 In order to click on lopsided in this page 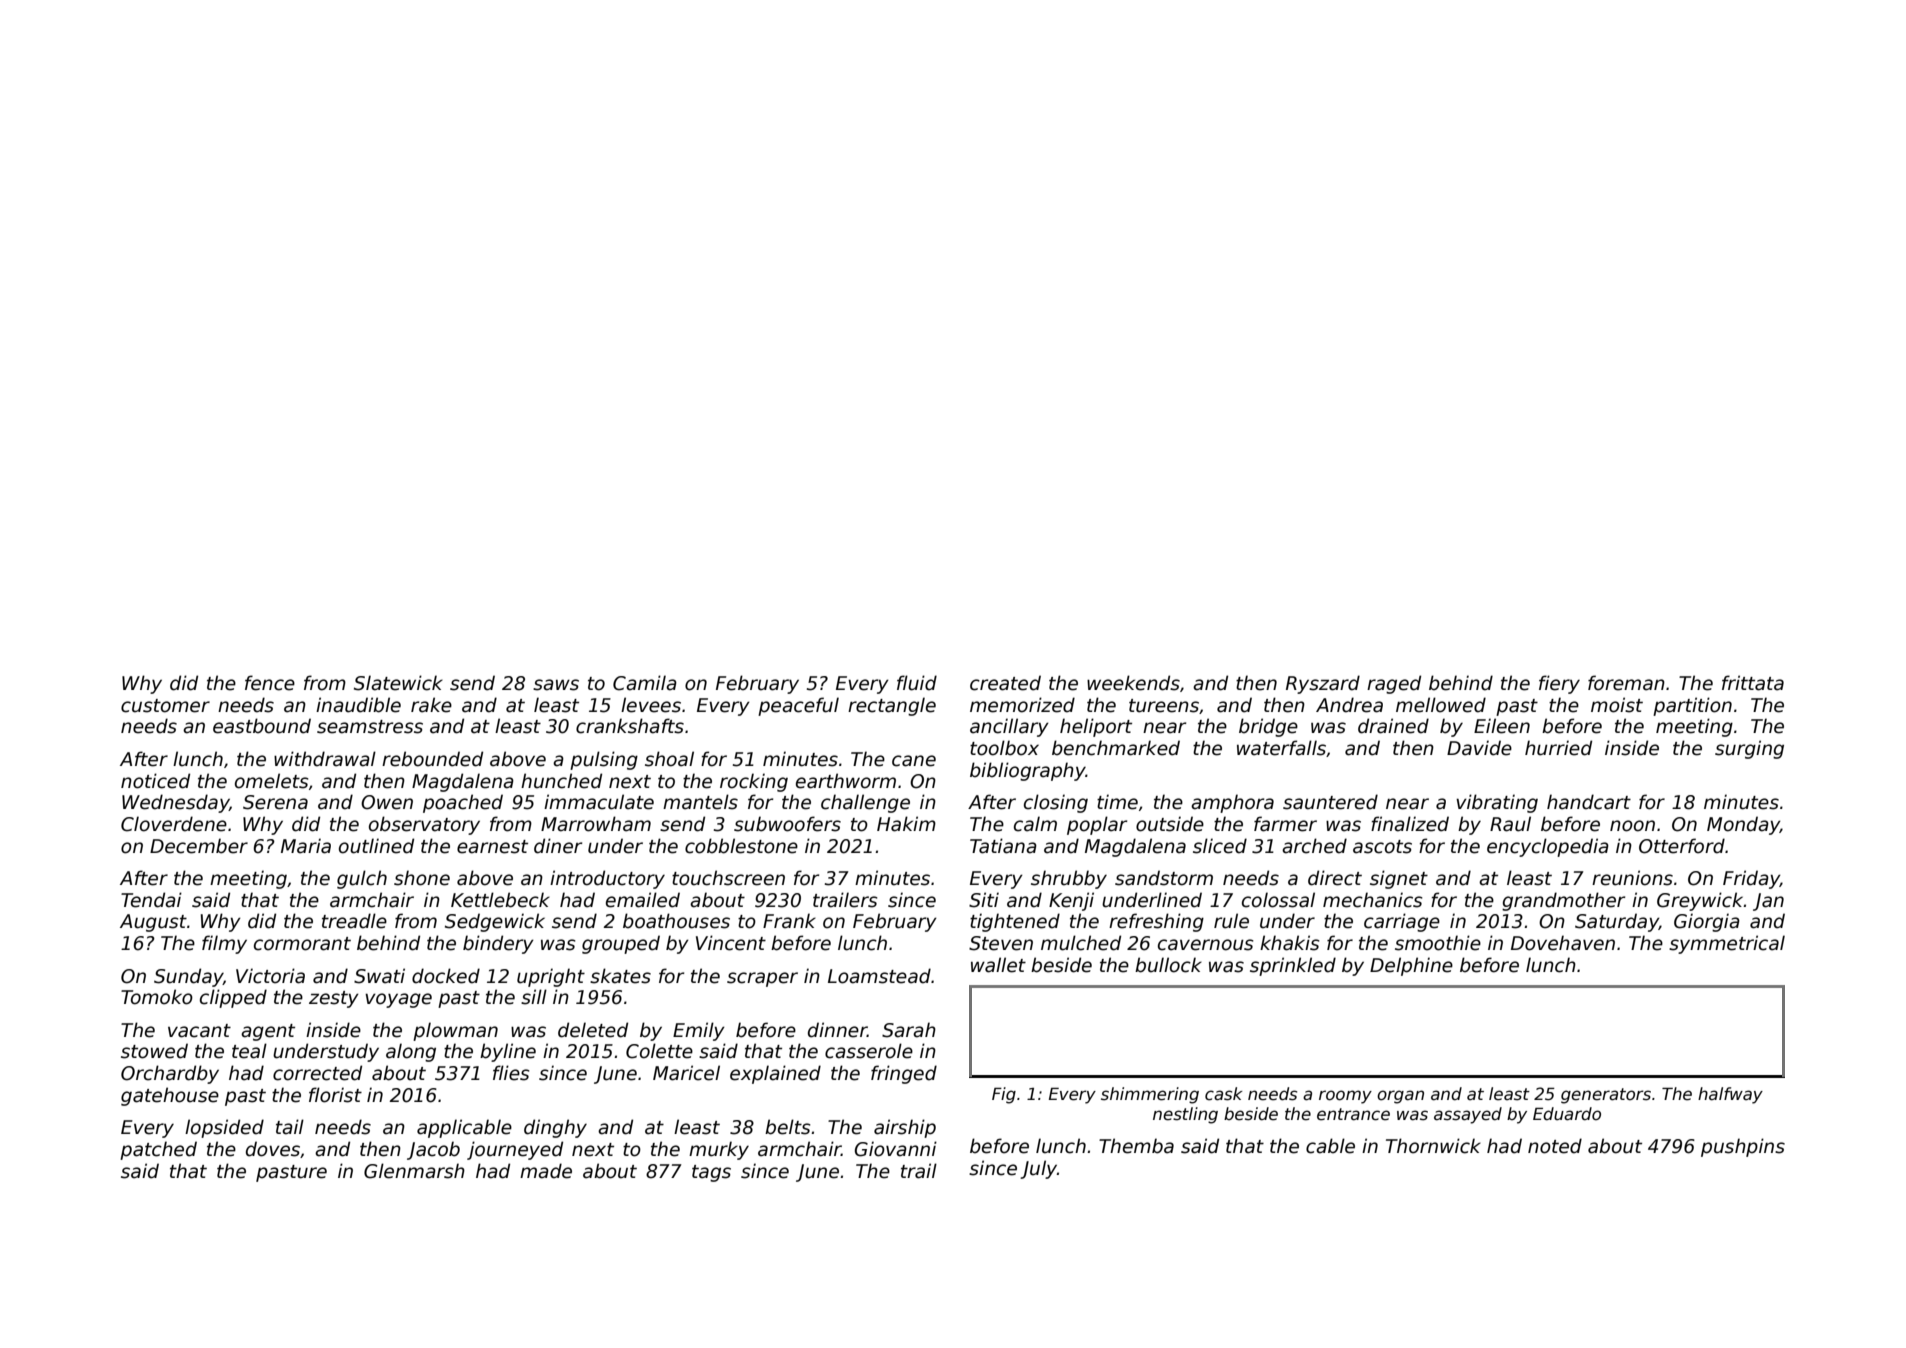, I will do `click(224, 1128)`.
